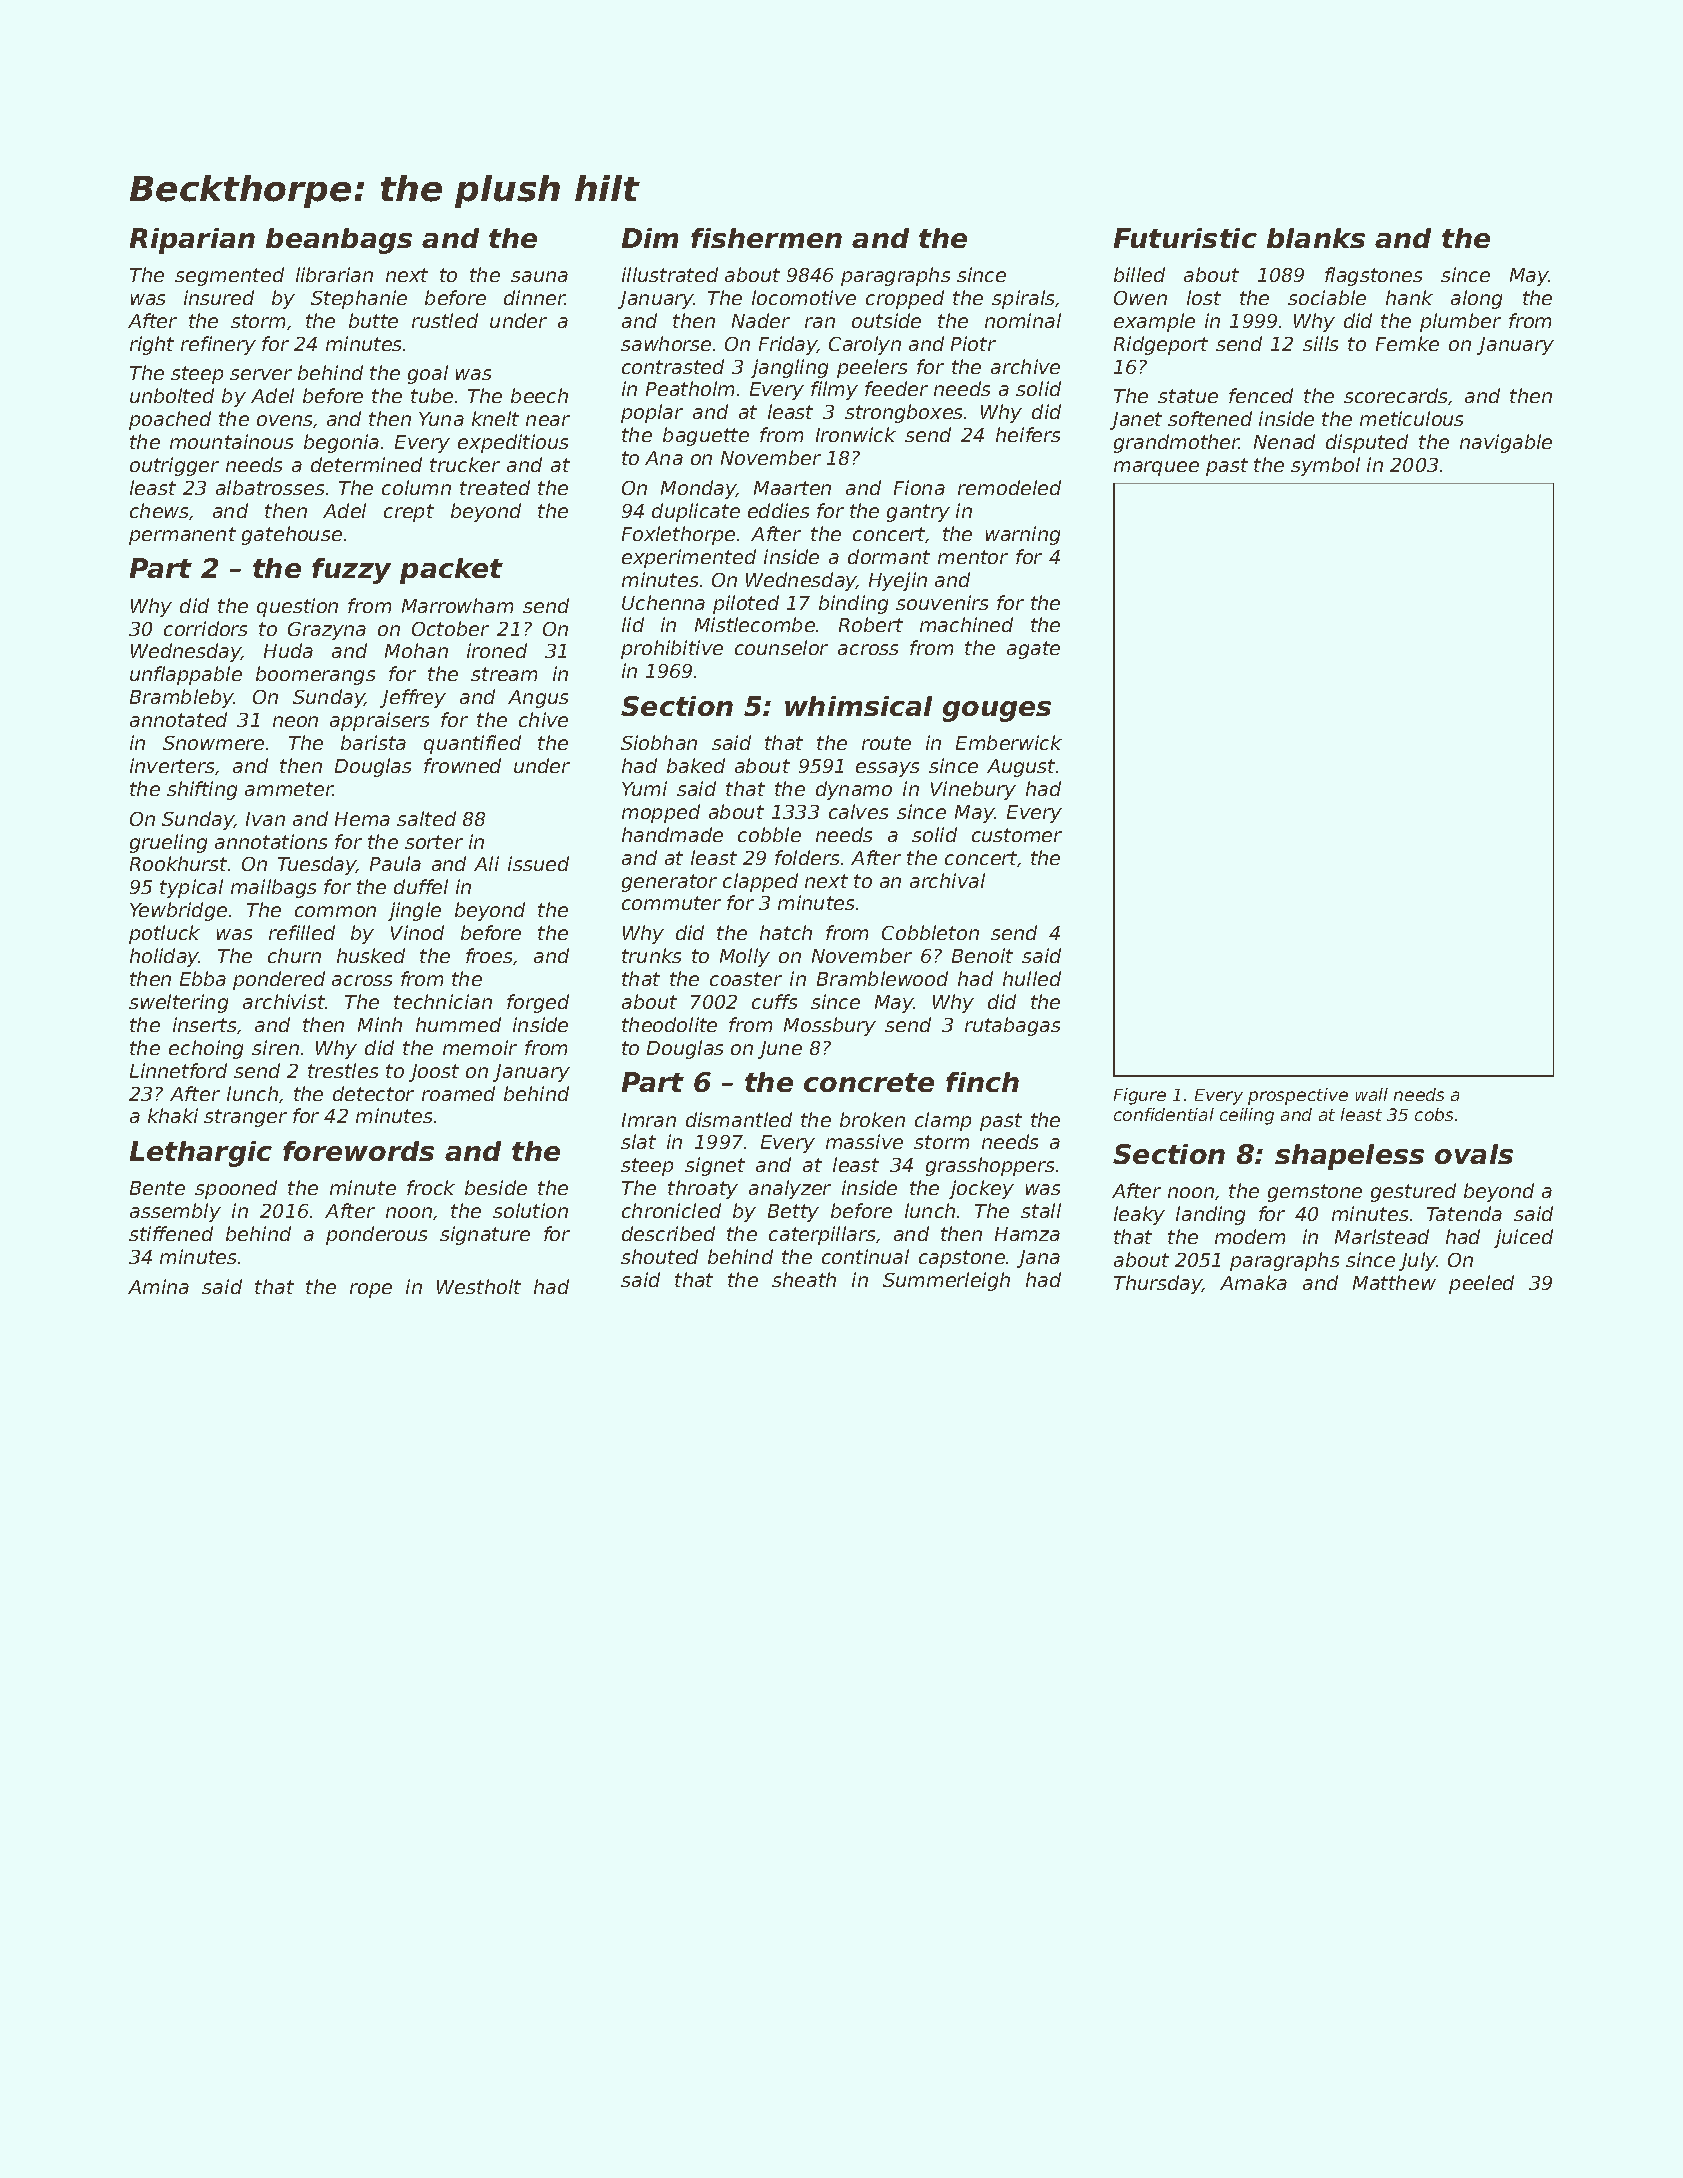 The image size is (1683, 2178). Describe the element at coordinates (804, 1279) in the screenshot. I see `sheath` at that location.
